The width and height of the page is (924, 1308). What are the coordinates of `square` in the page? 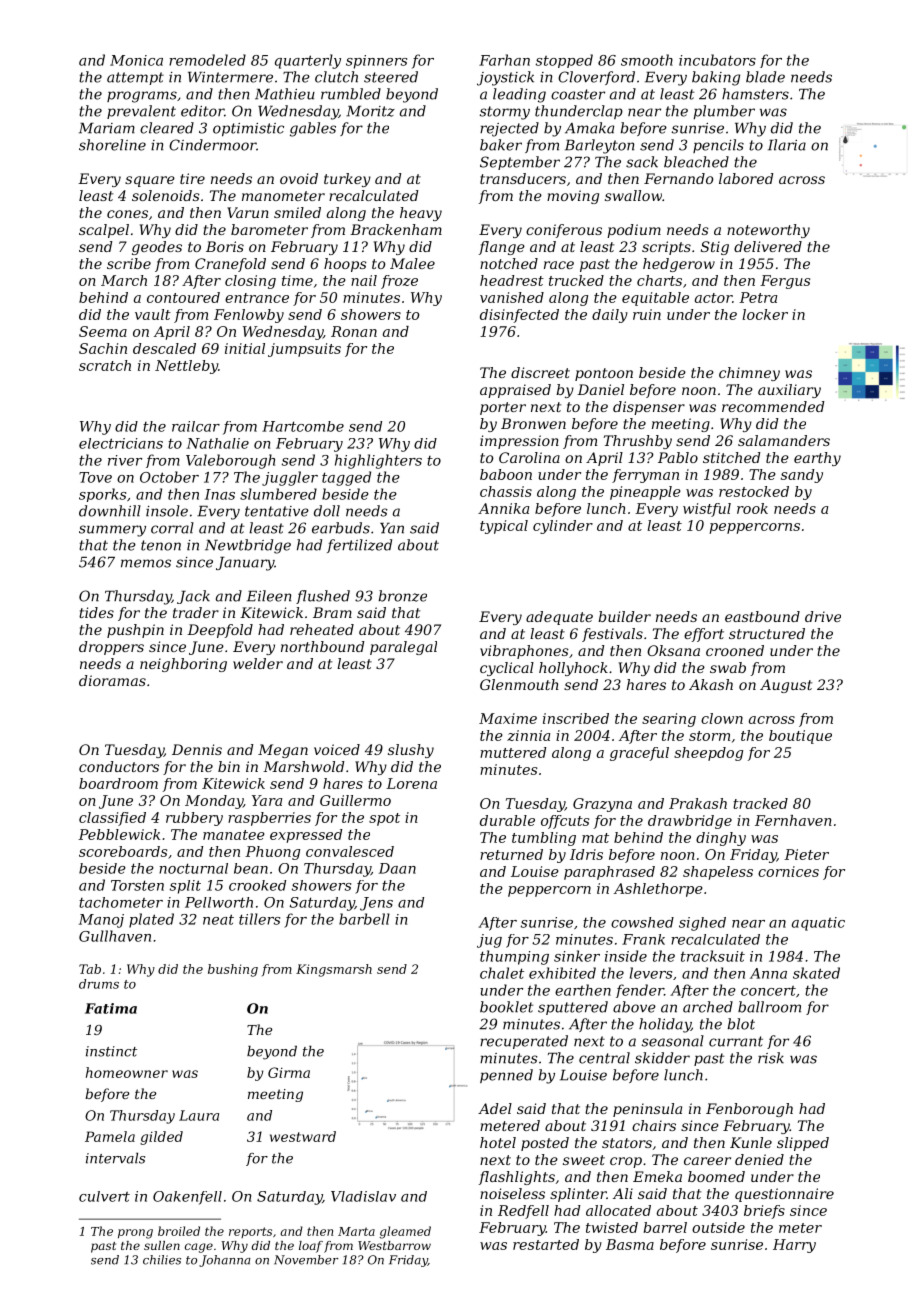 It's located at (150, 181).
